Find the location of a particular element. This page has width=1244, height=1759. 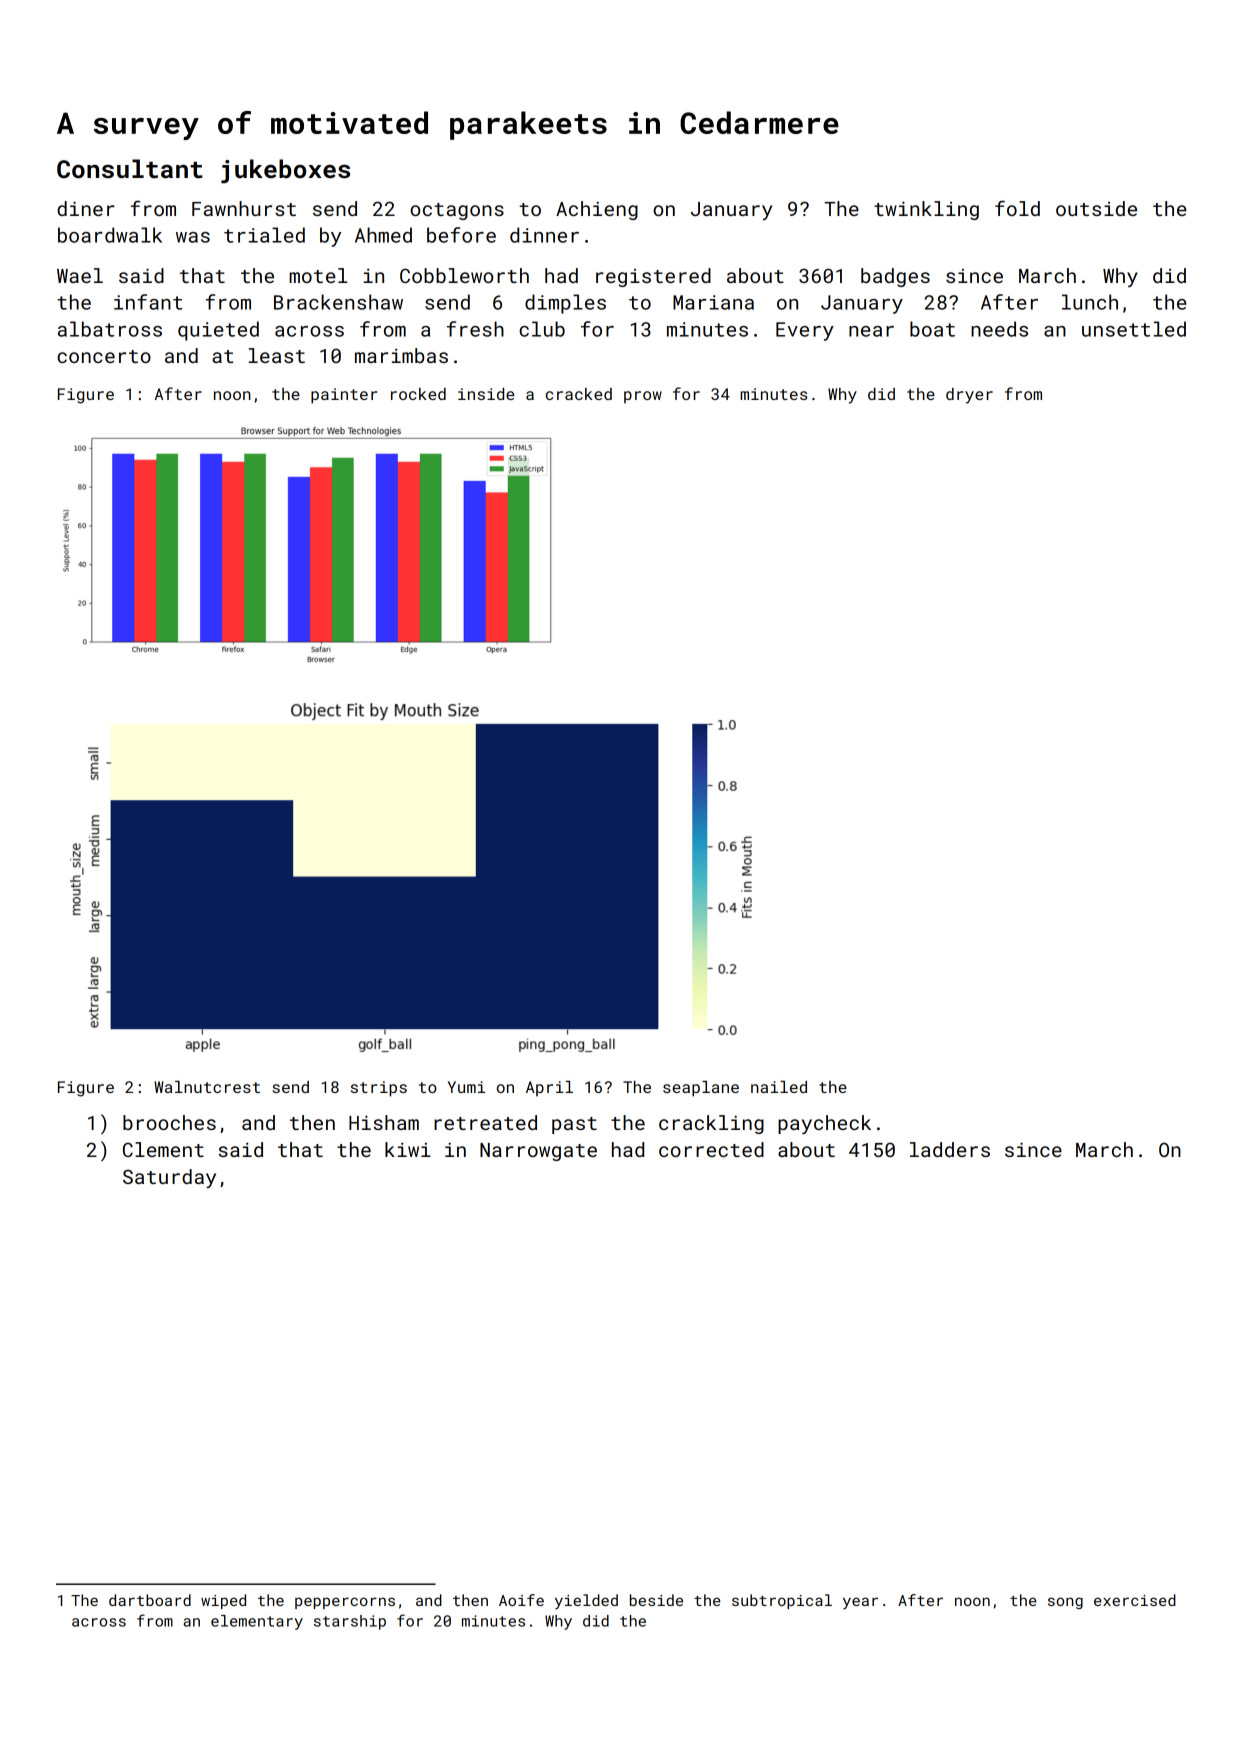

infant is located at coordinates (148, 302).
